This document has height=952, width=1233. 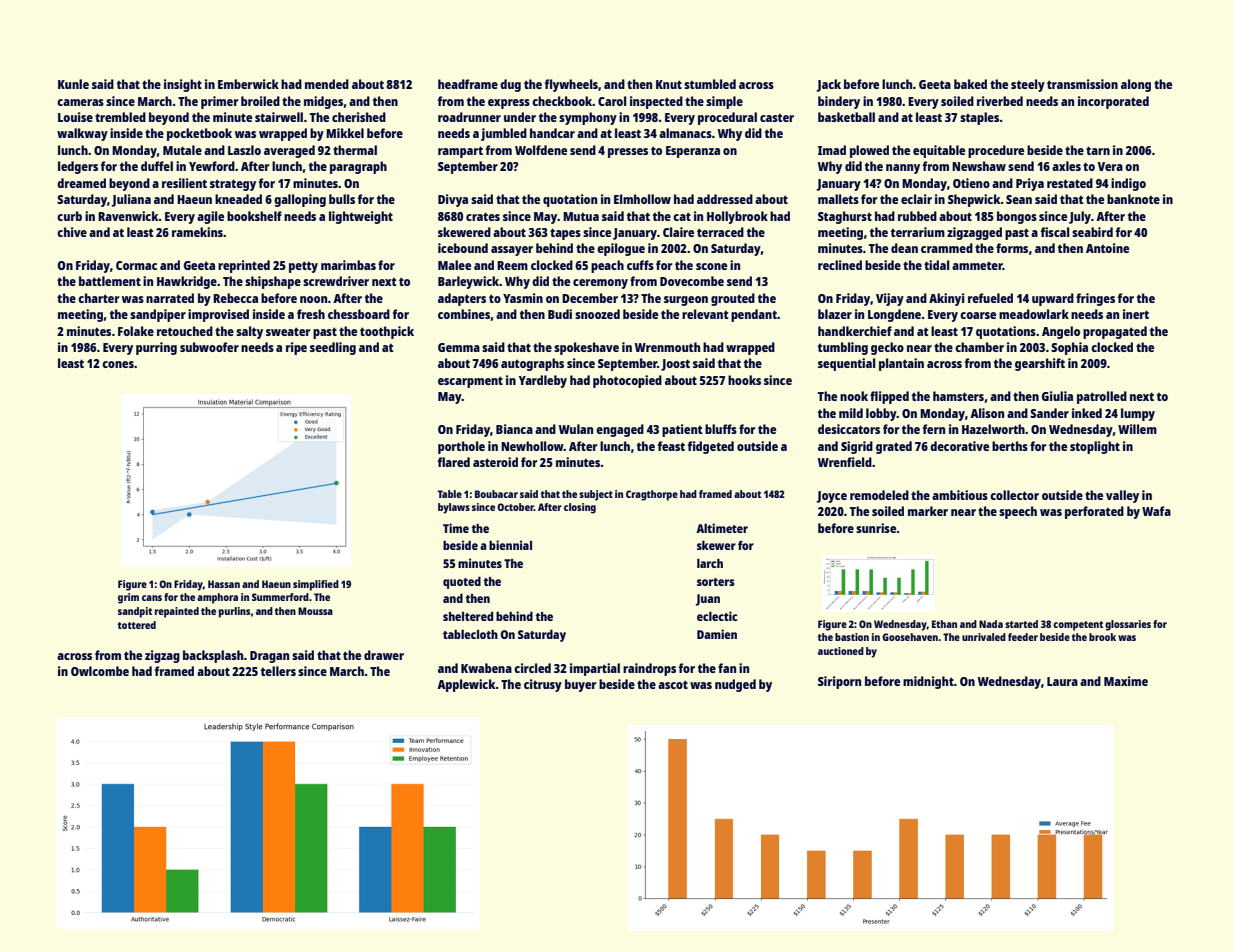 What do you see at coordinates (303, 267) in the document?
I see `petty` at bounding box center [303, 267].
